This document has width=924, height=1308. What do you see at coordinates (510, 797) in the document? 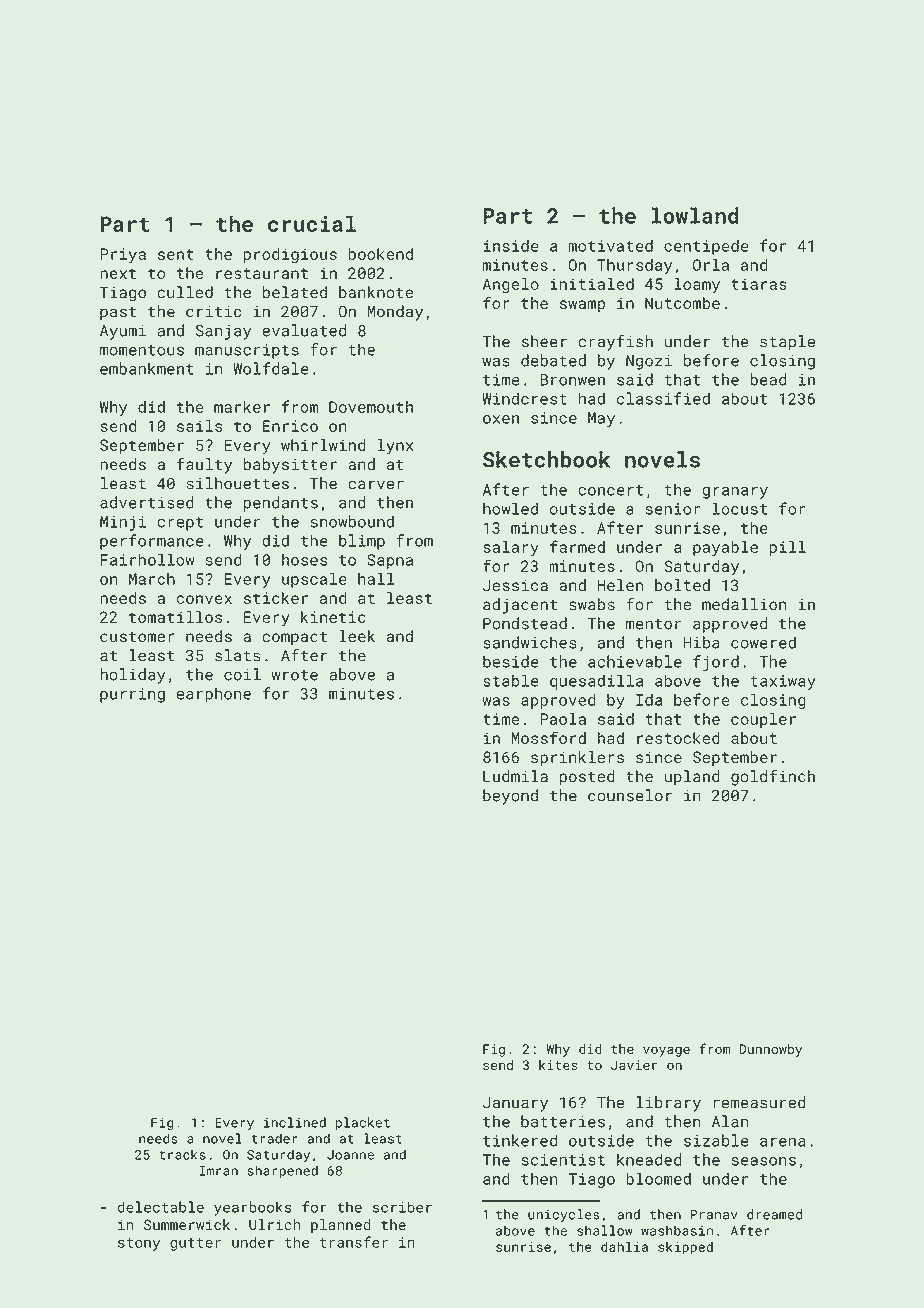
I see `beyond` at bounding box center [510, 797].
